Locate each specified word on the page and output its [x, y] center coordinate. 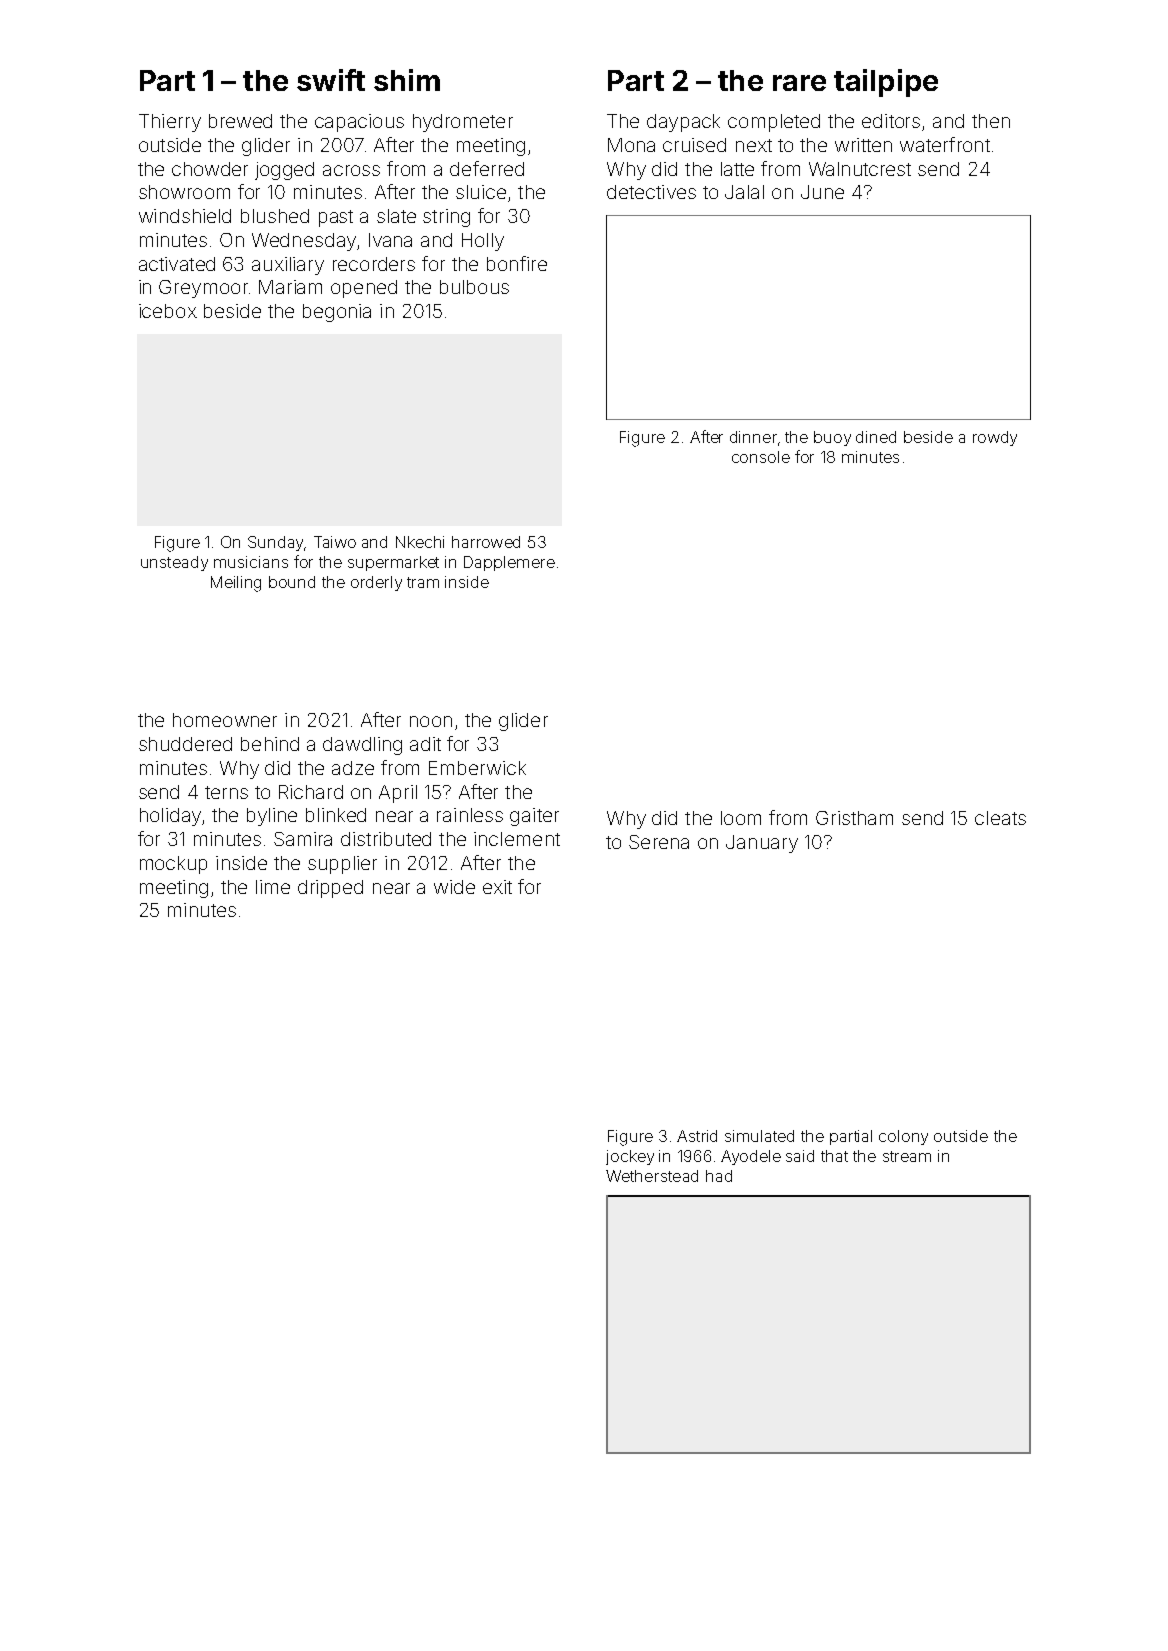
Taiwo [335, 542]
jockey [630, 1157]
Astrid [697, 1136]
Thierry [170, 123]
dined [876, 437]
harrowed [486, 542]
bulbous [474, 287]
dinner [753, 437]
